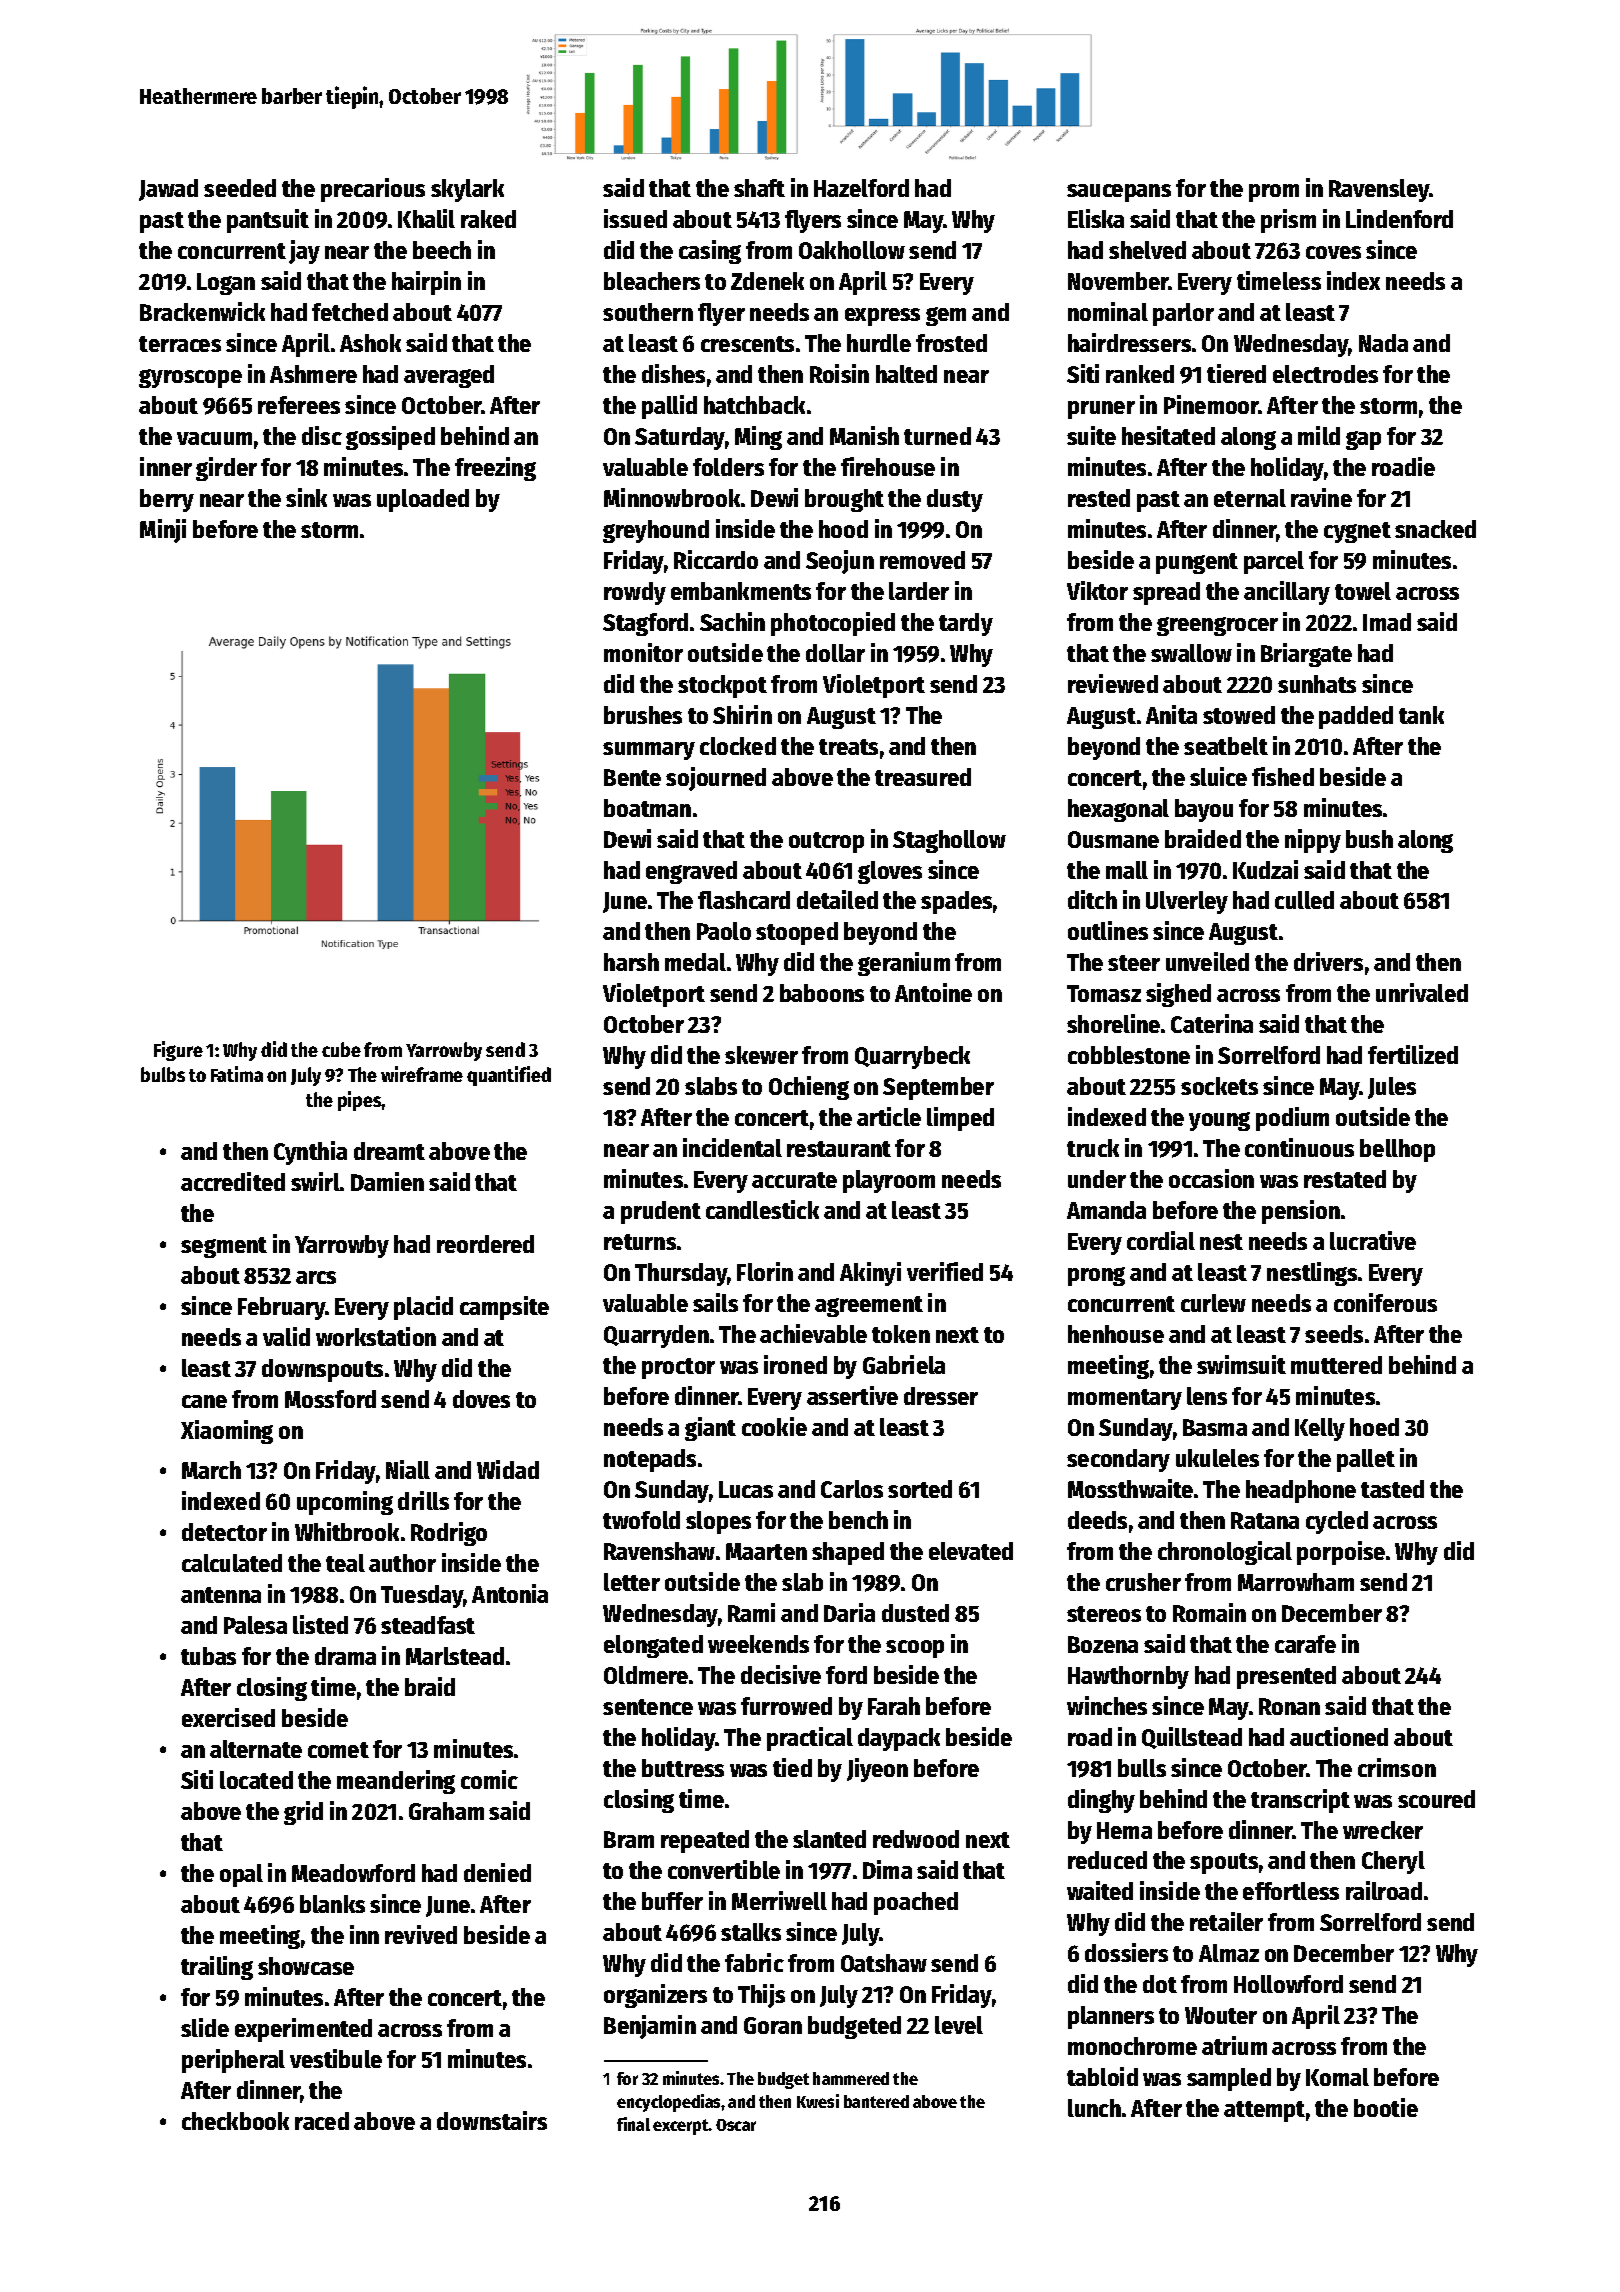  I want to click on located, so click(256, 1780).
